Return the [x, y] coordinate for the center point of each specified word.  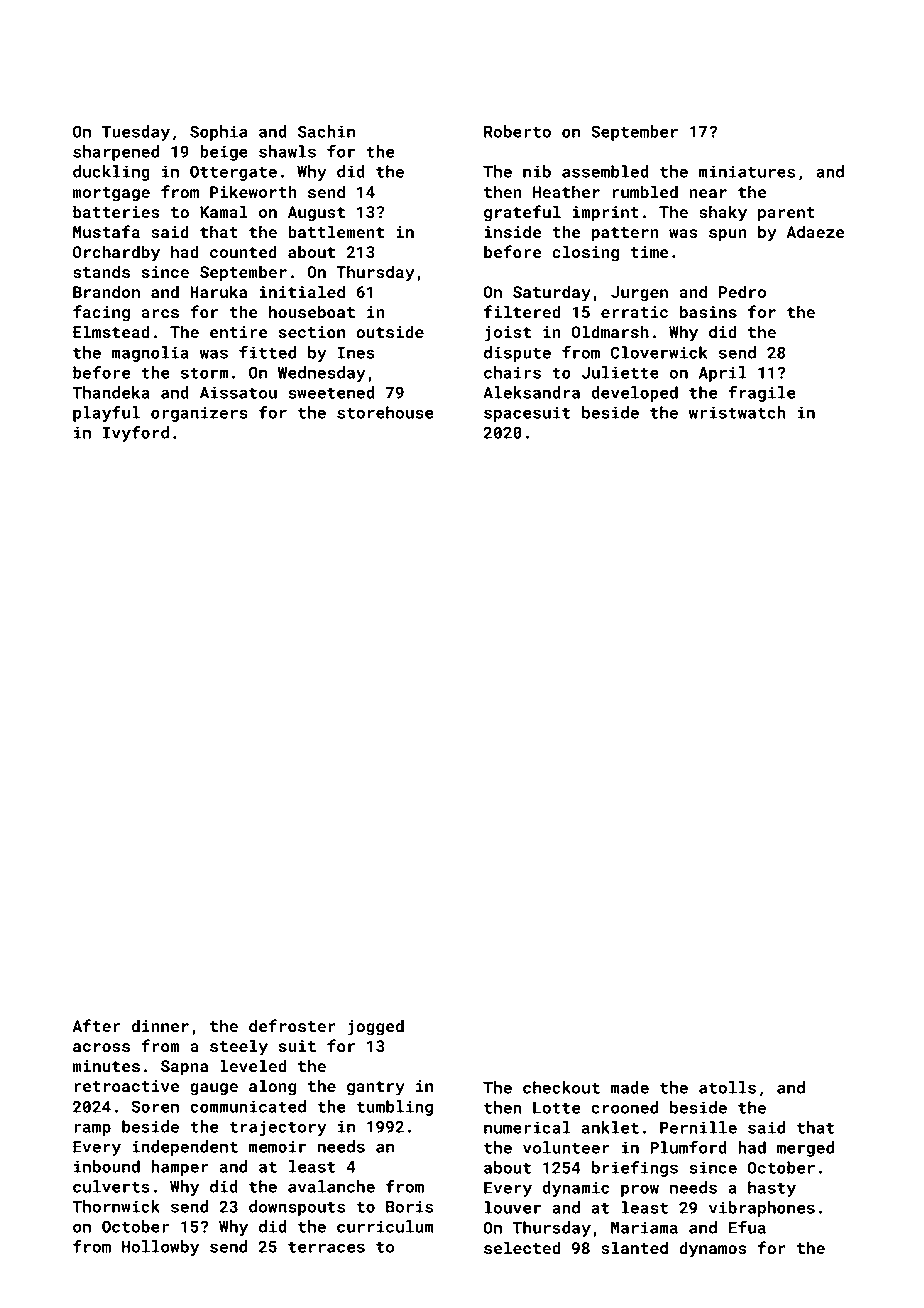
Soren [155, 1106]
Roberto [517, 131]
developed [634, 394]
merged [805, 1149]
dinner [160, 1025]
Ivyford [136, 434]
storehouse [385, 412]
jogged [376, 1027]
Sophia [218, 133]
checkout [561, 1087]
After [96, 1025]
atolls [727, 1087]
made [630, 1087]
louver [512, 1207]
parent [786, 214]
